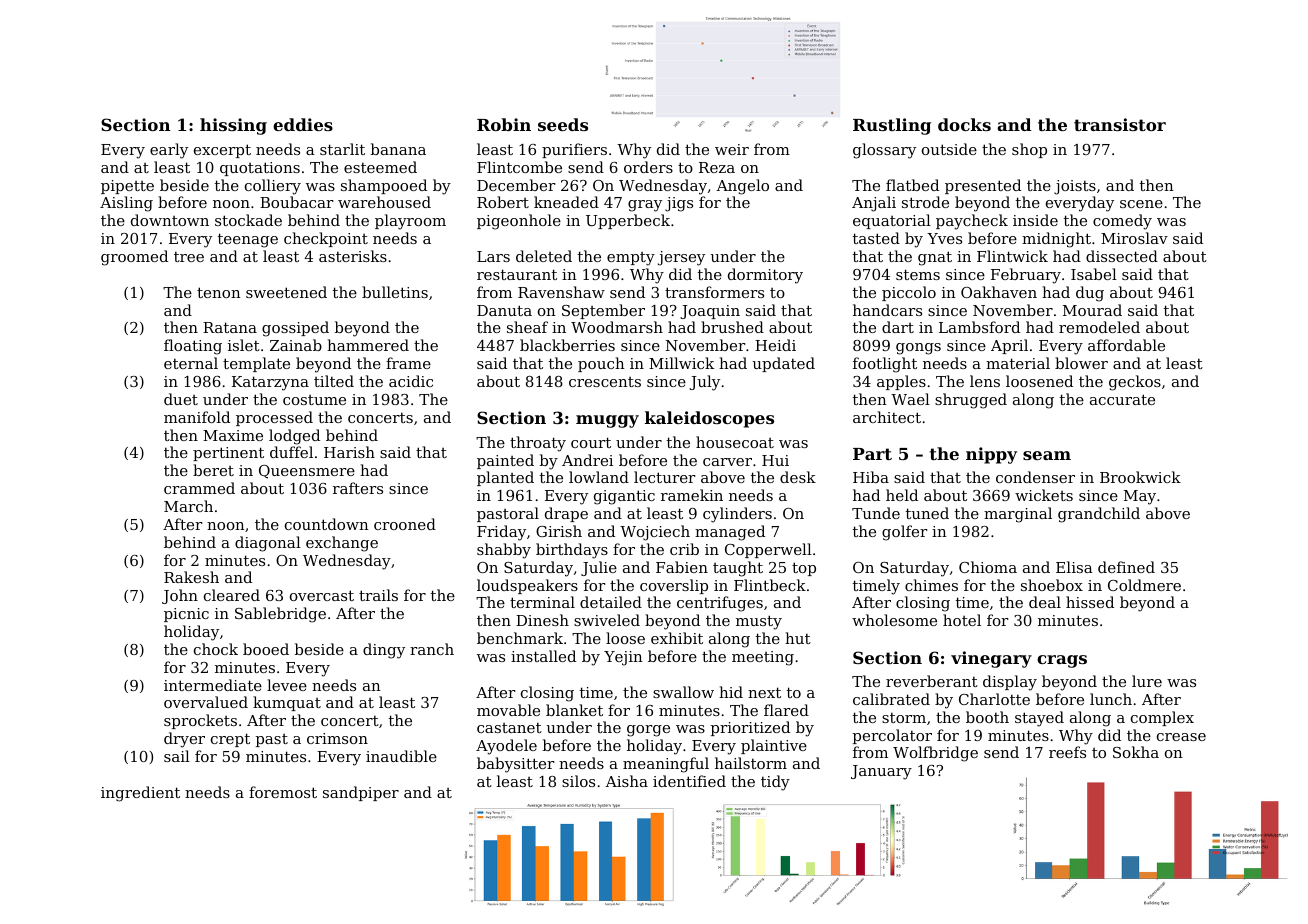  I want to click on hissing, so click(233, 126).
